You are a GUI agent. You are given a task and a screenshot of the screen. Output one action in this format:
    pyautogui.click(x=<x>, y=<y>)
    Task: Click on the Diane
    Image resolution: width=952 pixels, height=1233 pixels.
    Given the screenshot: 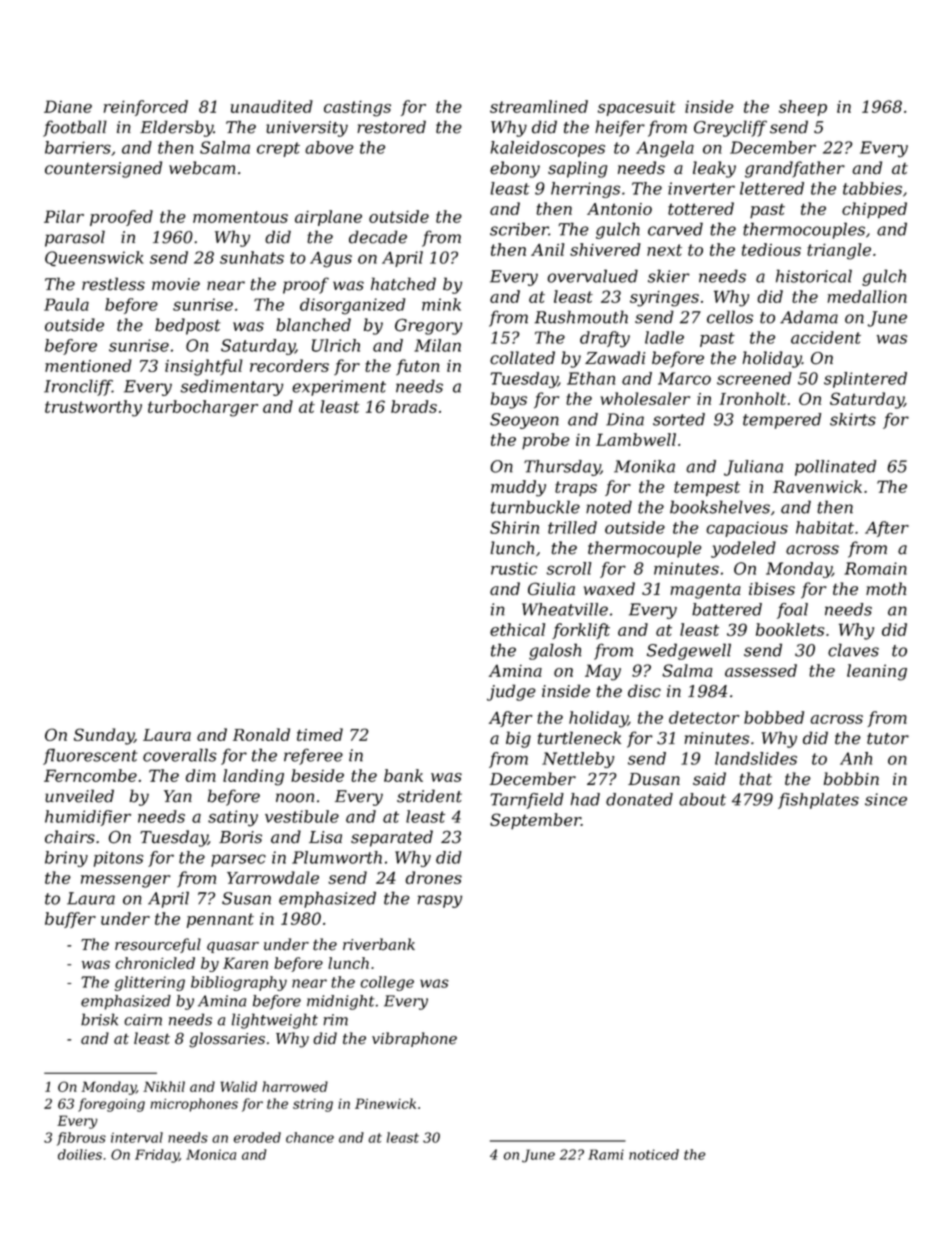 What is the action you would take?
    pyautogui.click(x=68, y=106)
